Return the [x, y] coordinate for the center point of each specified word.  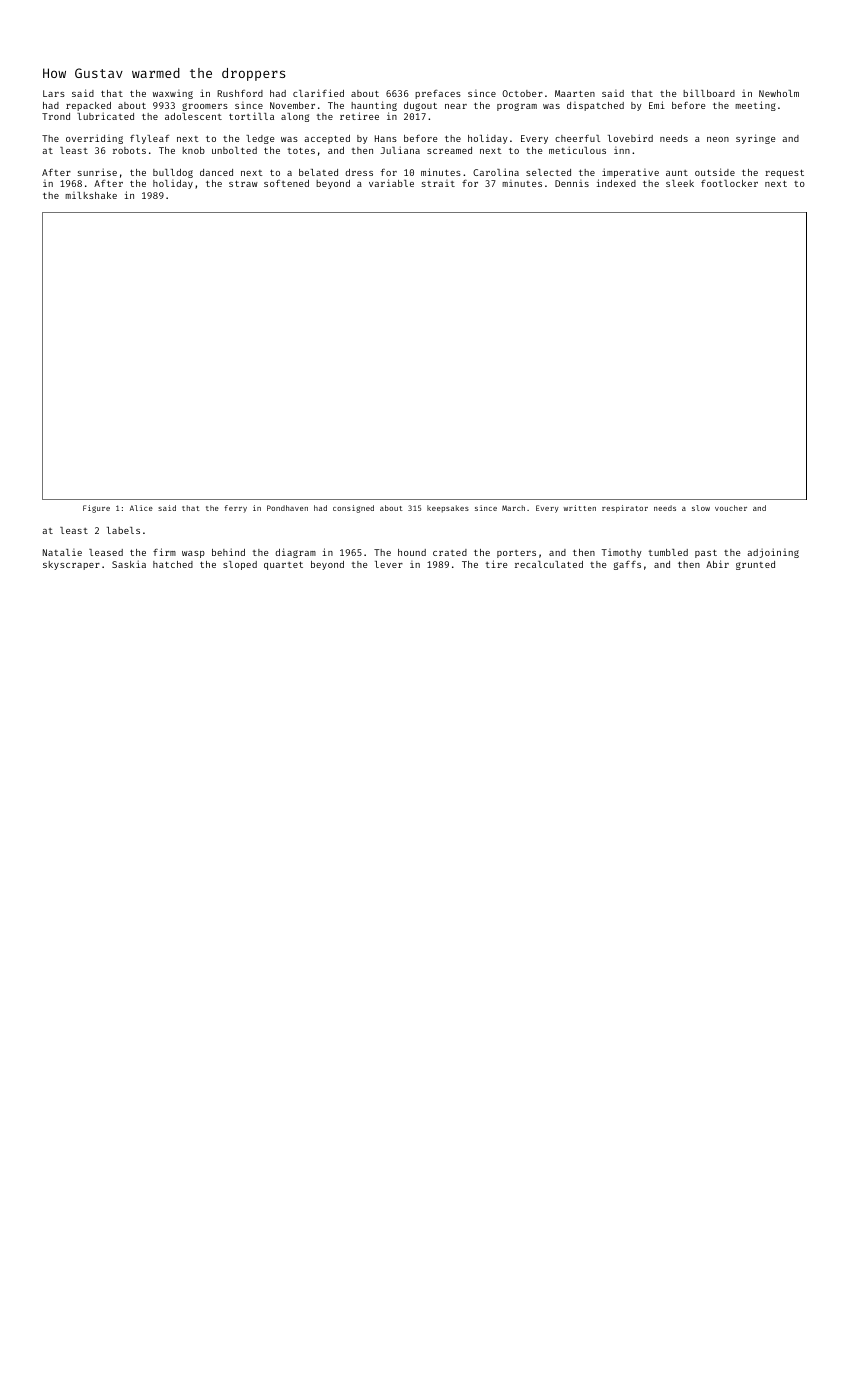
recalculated [549, 564]
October [522, 93]
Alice [141, 508]
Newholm [779, 93]
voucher [731, 508]
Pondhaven [287, 508]
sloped [240, 565]
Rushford [240, 93]
